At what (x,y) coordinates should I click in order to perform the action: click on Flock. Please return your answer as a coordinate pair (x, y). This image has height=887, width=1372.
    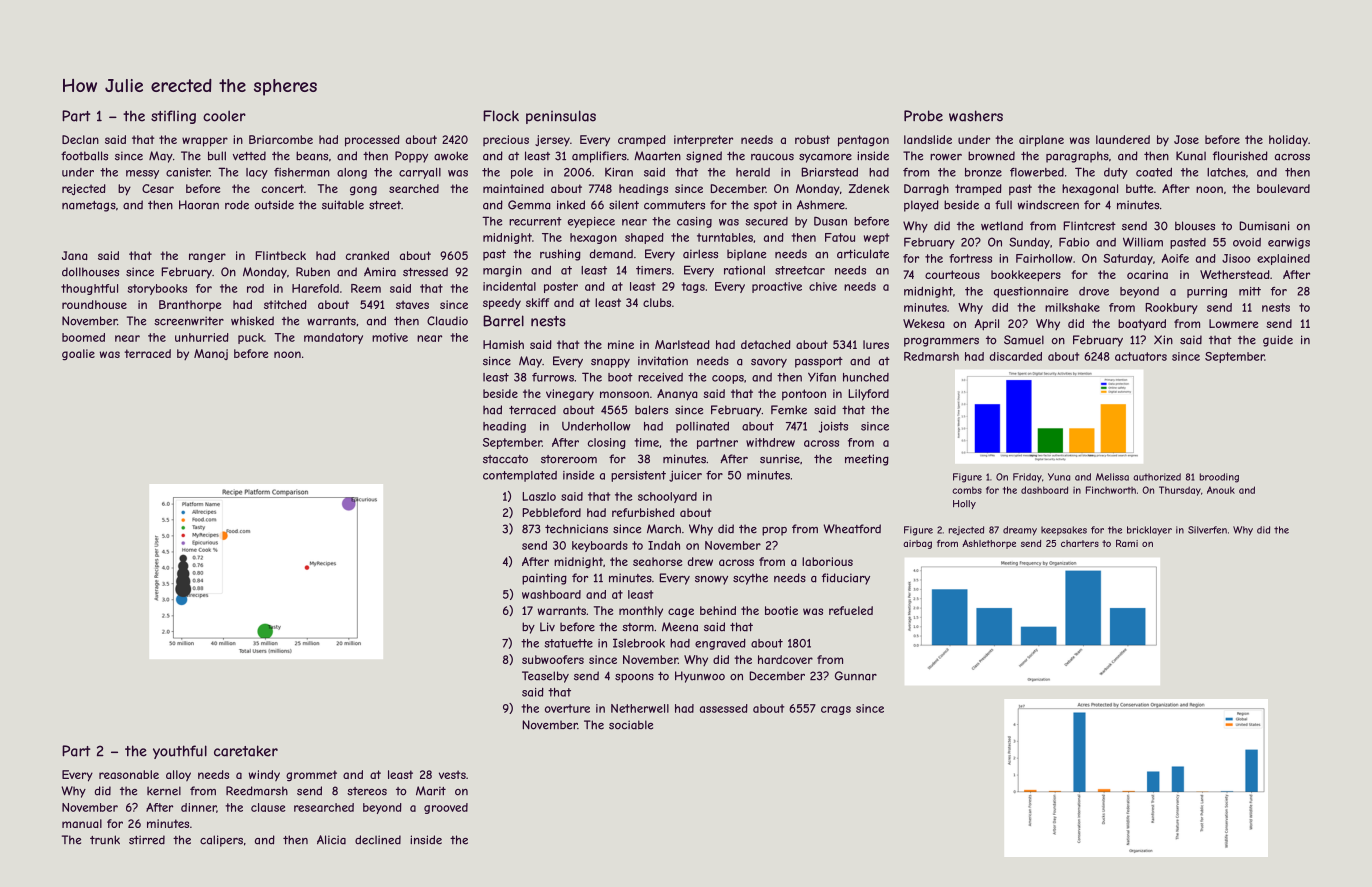
    Looking at the image, I should click on (501, 116).
